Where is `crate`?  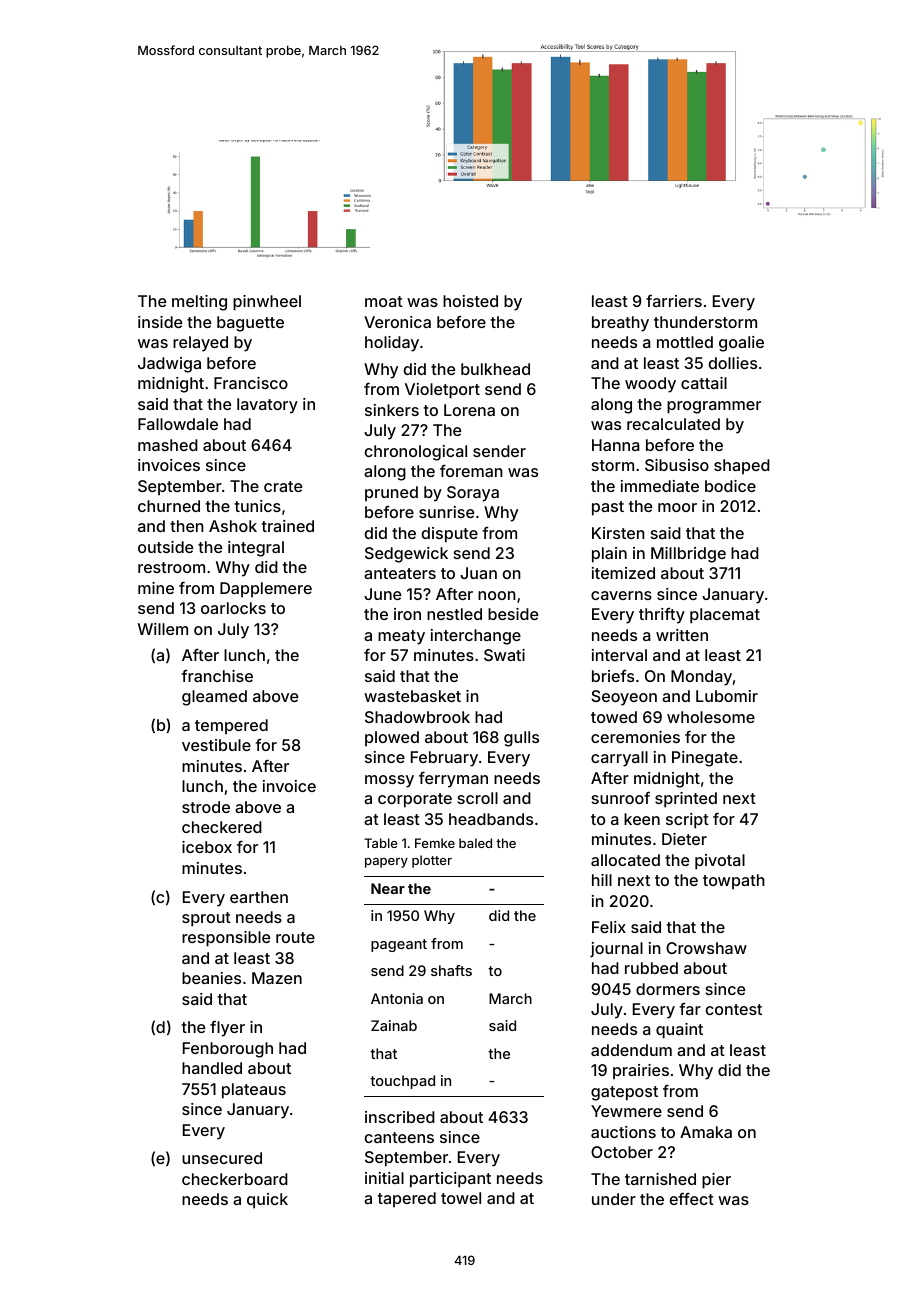
crate is located at coordinates (283, 486).
